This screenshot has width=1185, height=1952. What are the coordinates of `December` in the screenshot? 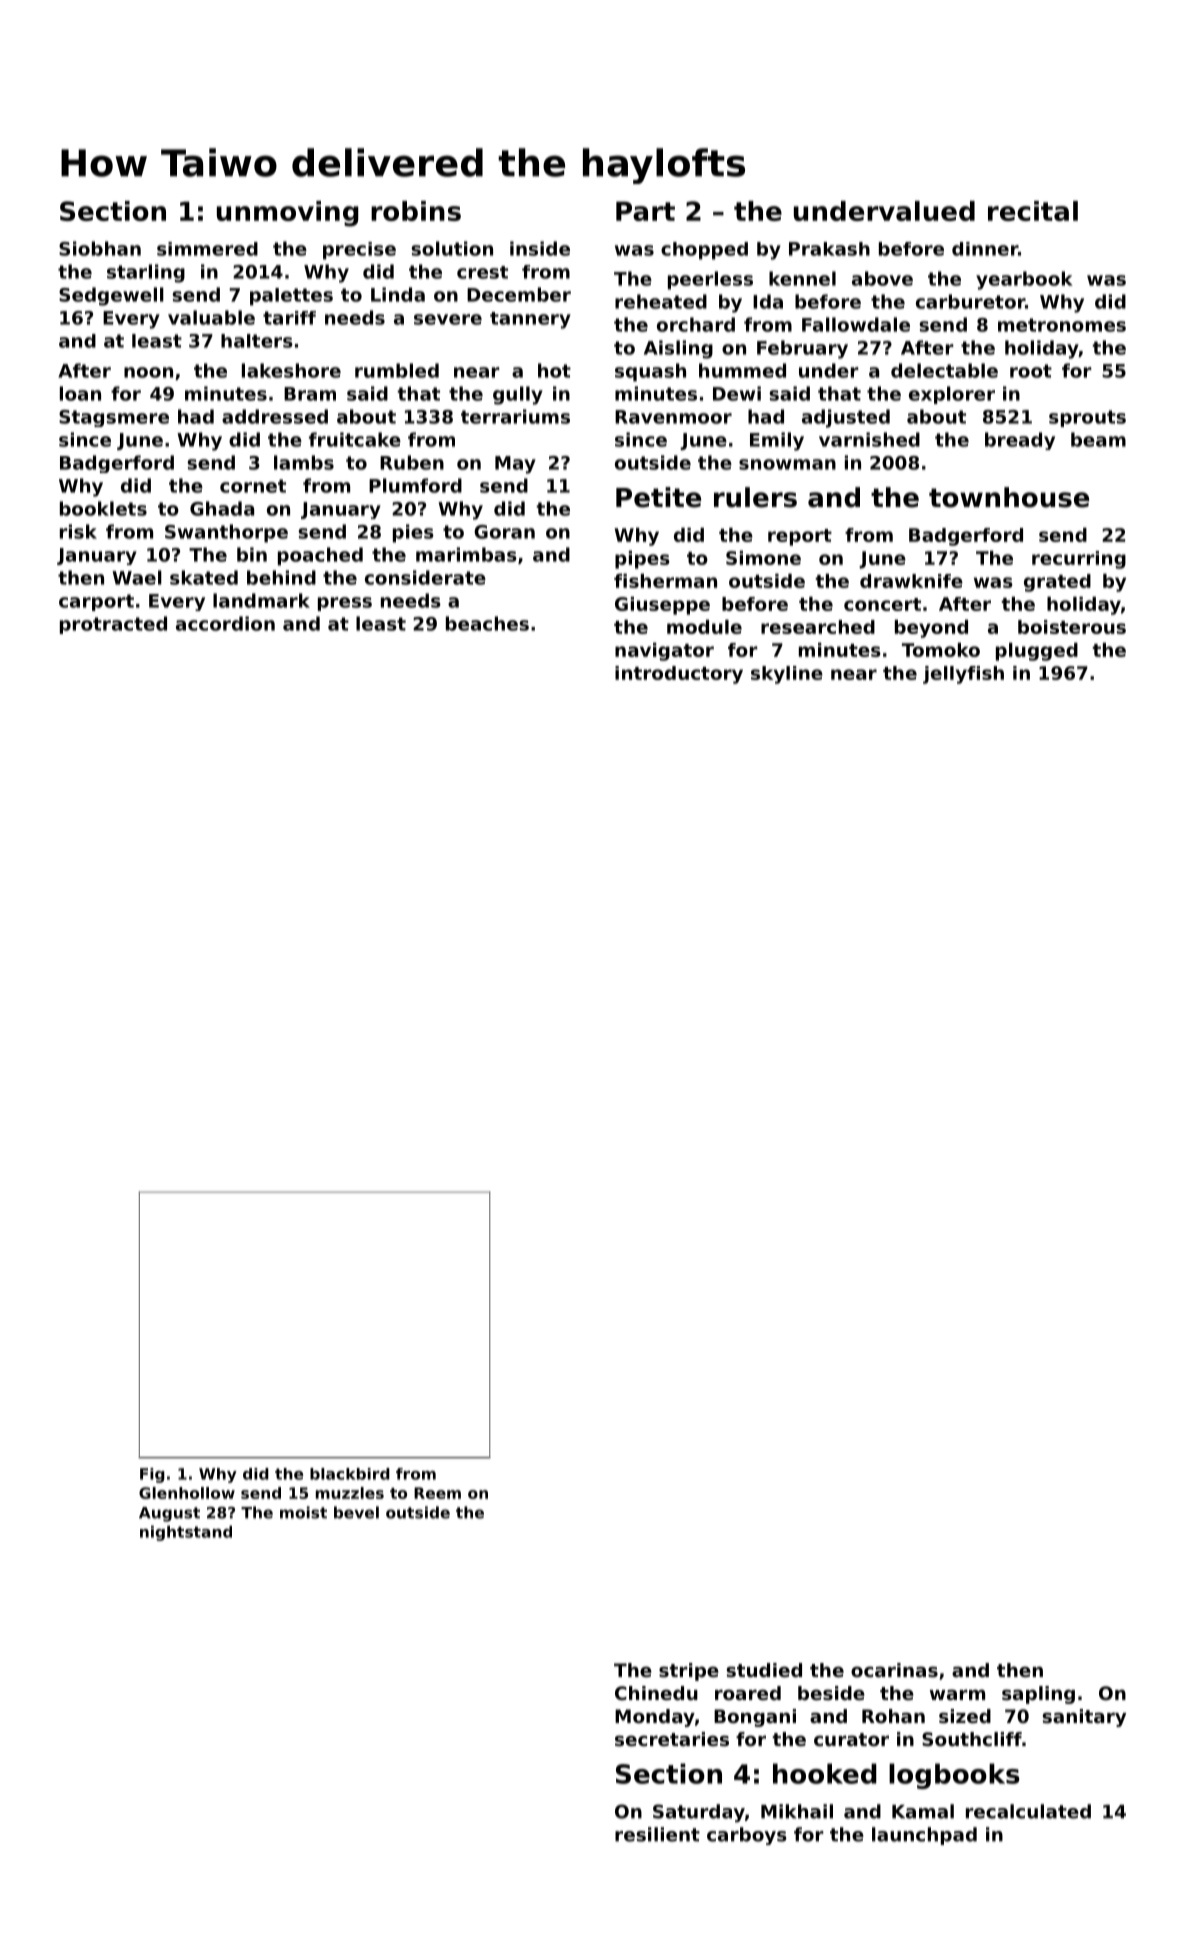 It's located at (519, 294).
